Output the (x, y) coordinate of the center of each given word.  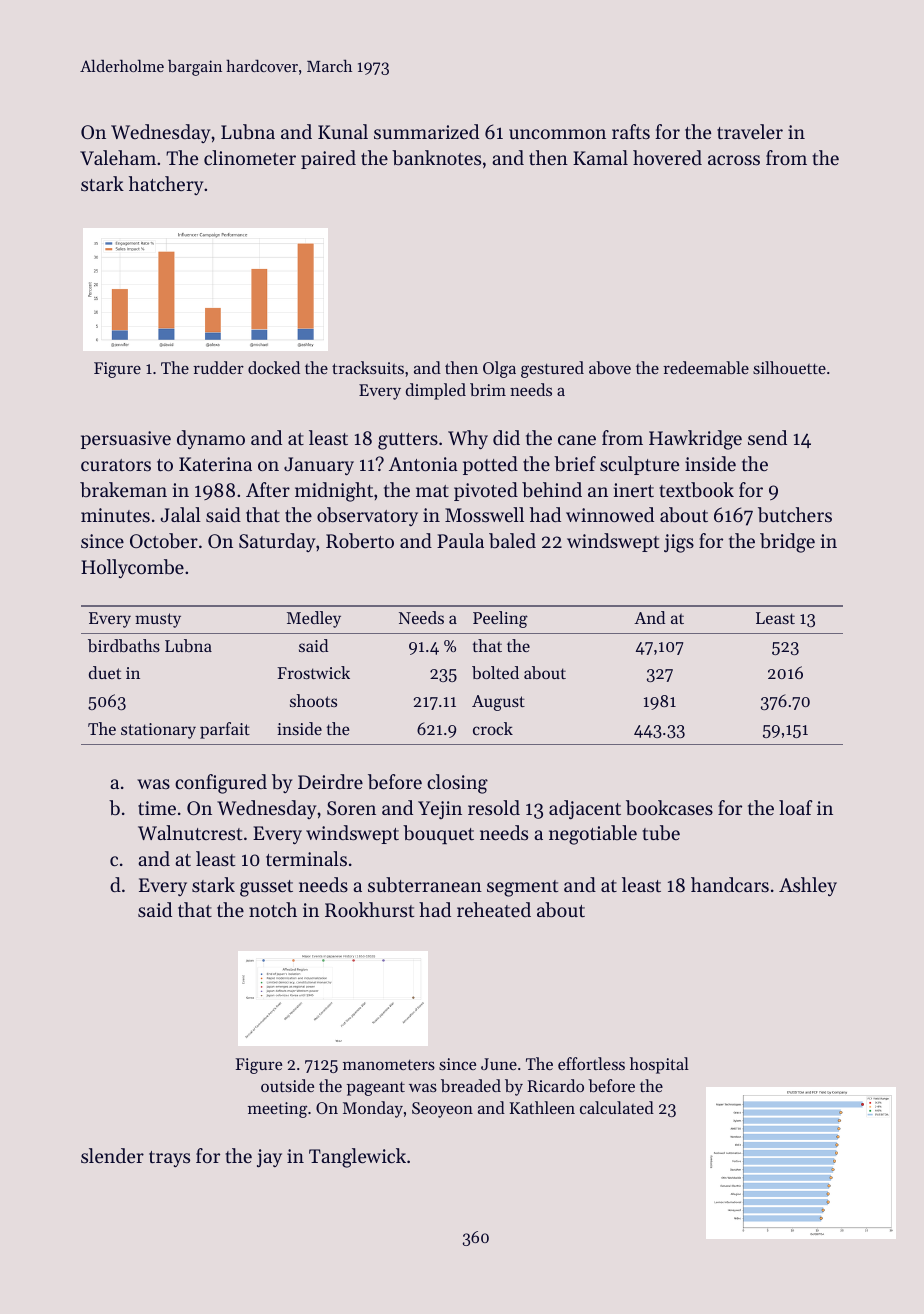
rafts (631, 131)
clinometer (250, 157)
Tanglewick (357, 1158)
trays (169, 1159)
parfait (225, 730)
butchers (795, 515)
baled (512, 541)
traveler (750, 131)
